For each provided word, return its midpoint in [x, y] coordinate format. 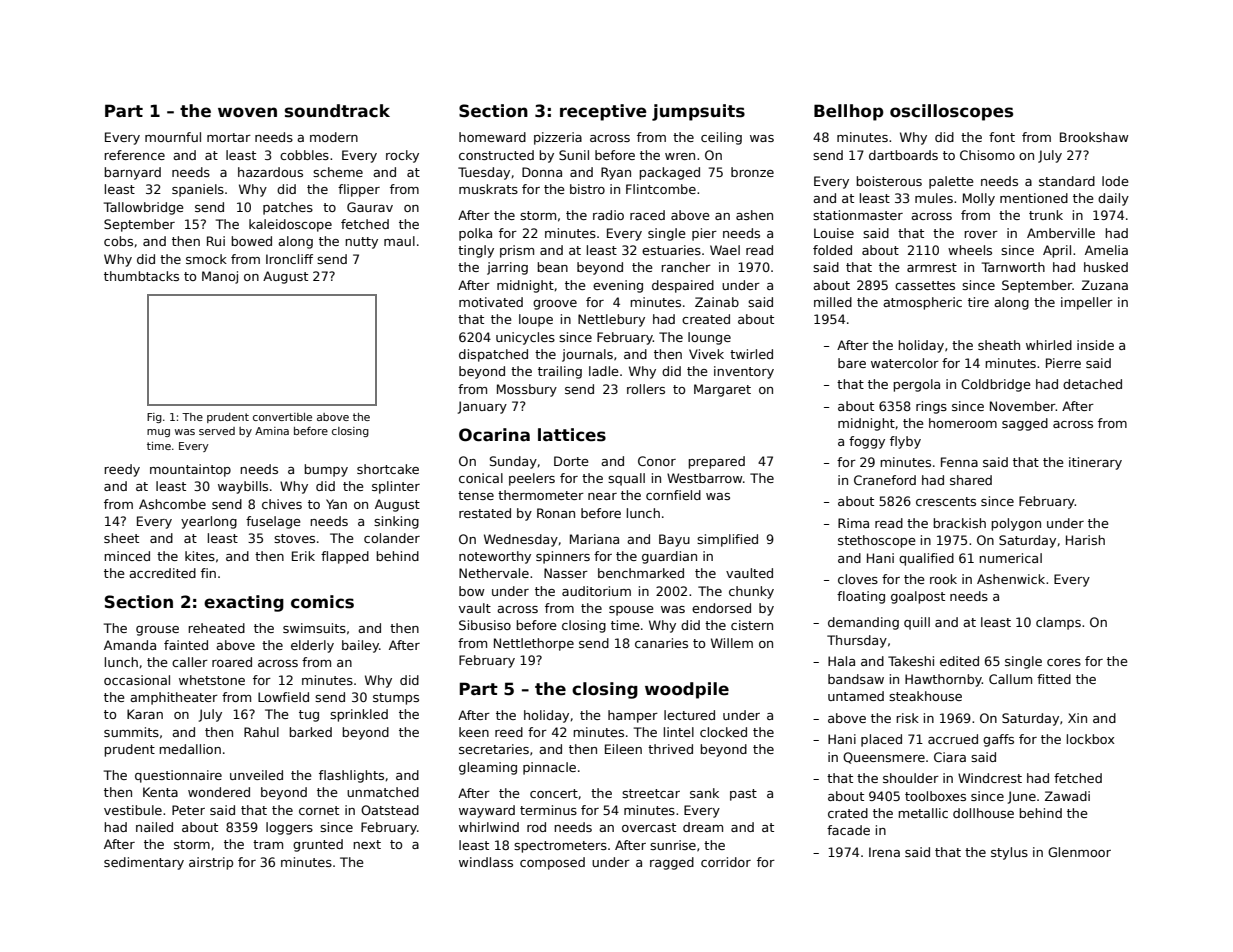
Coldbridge [996, 385]
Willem [732, 643]
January [482, 407]
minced [127, 556]
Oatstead [390, 810]
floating [861, 597]
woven [247, 112]
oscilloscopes [951, 112]
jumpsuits [698, 112]
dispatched [493, 355]
